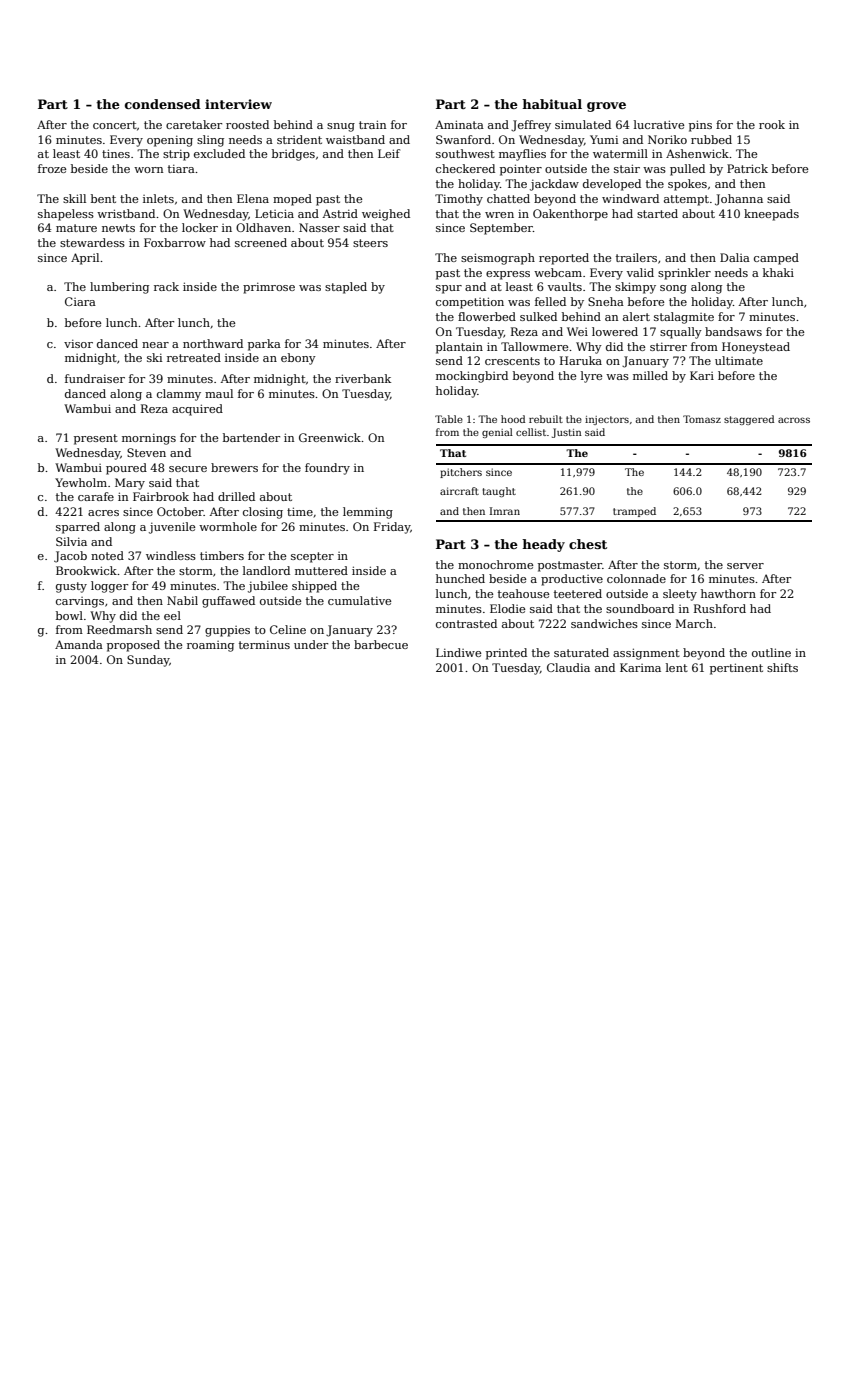  I want to click on March, so click(694, 623).
